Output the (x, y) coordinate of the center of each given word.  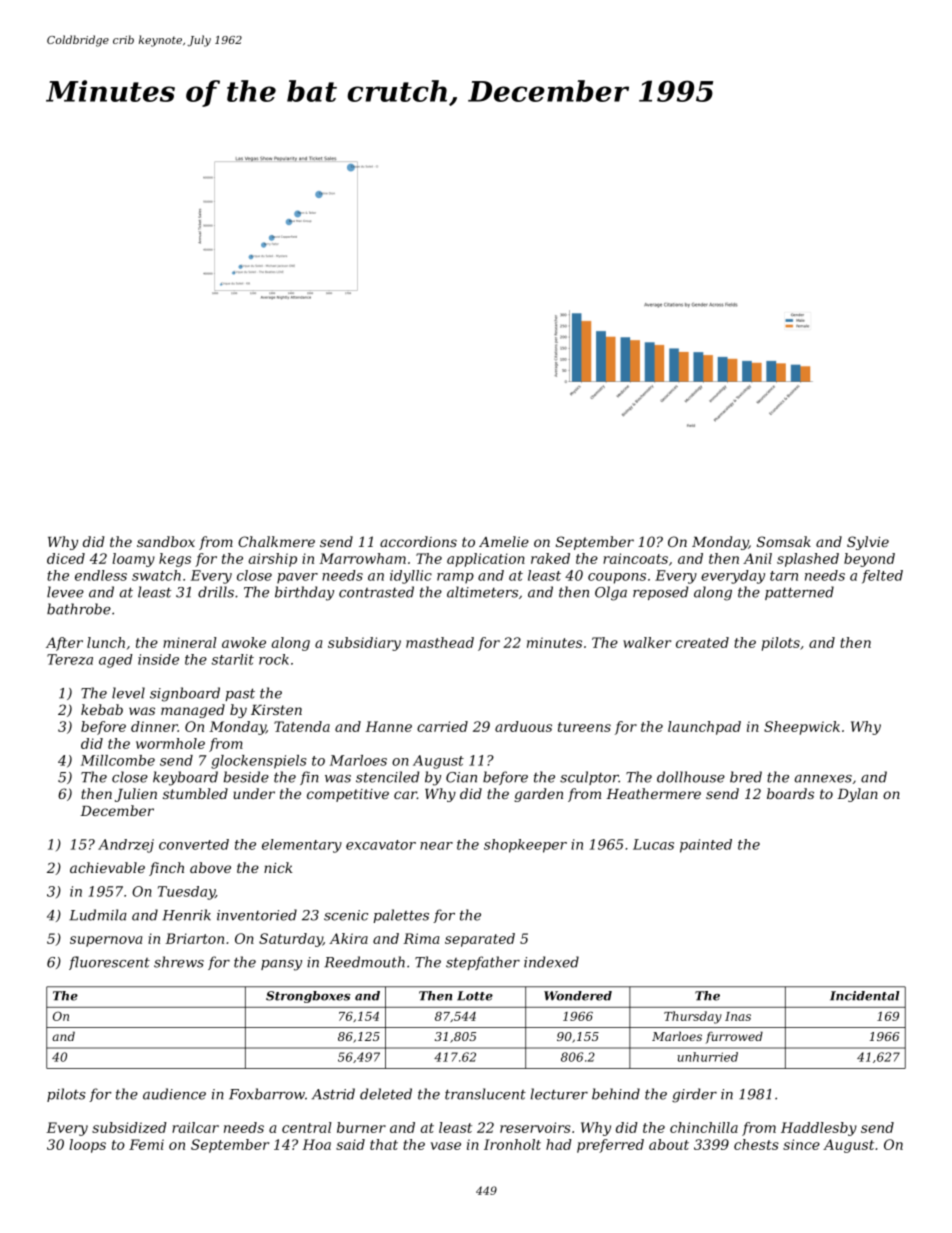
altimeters (482, 592)
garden (538, 795)
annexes (823, 779)
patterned (799, 593)
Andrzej (126, 846)
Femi (146, 1144)
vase (446, 1146)
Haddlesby (819, 1129)
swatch (156, 575)
